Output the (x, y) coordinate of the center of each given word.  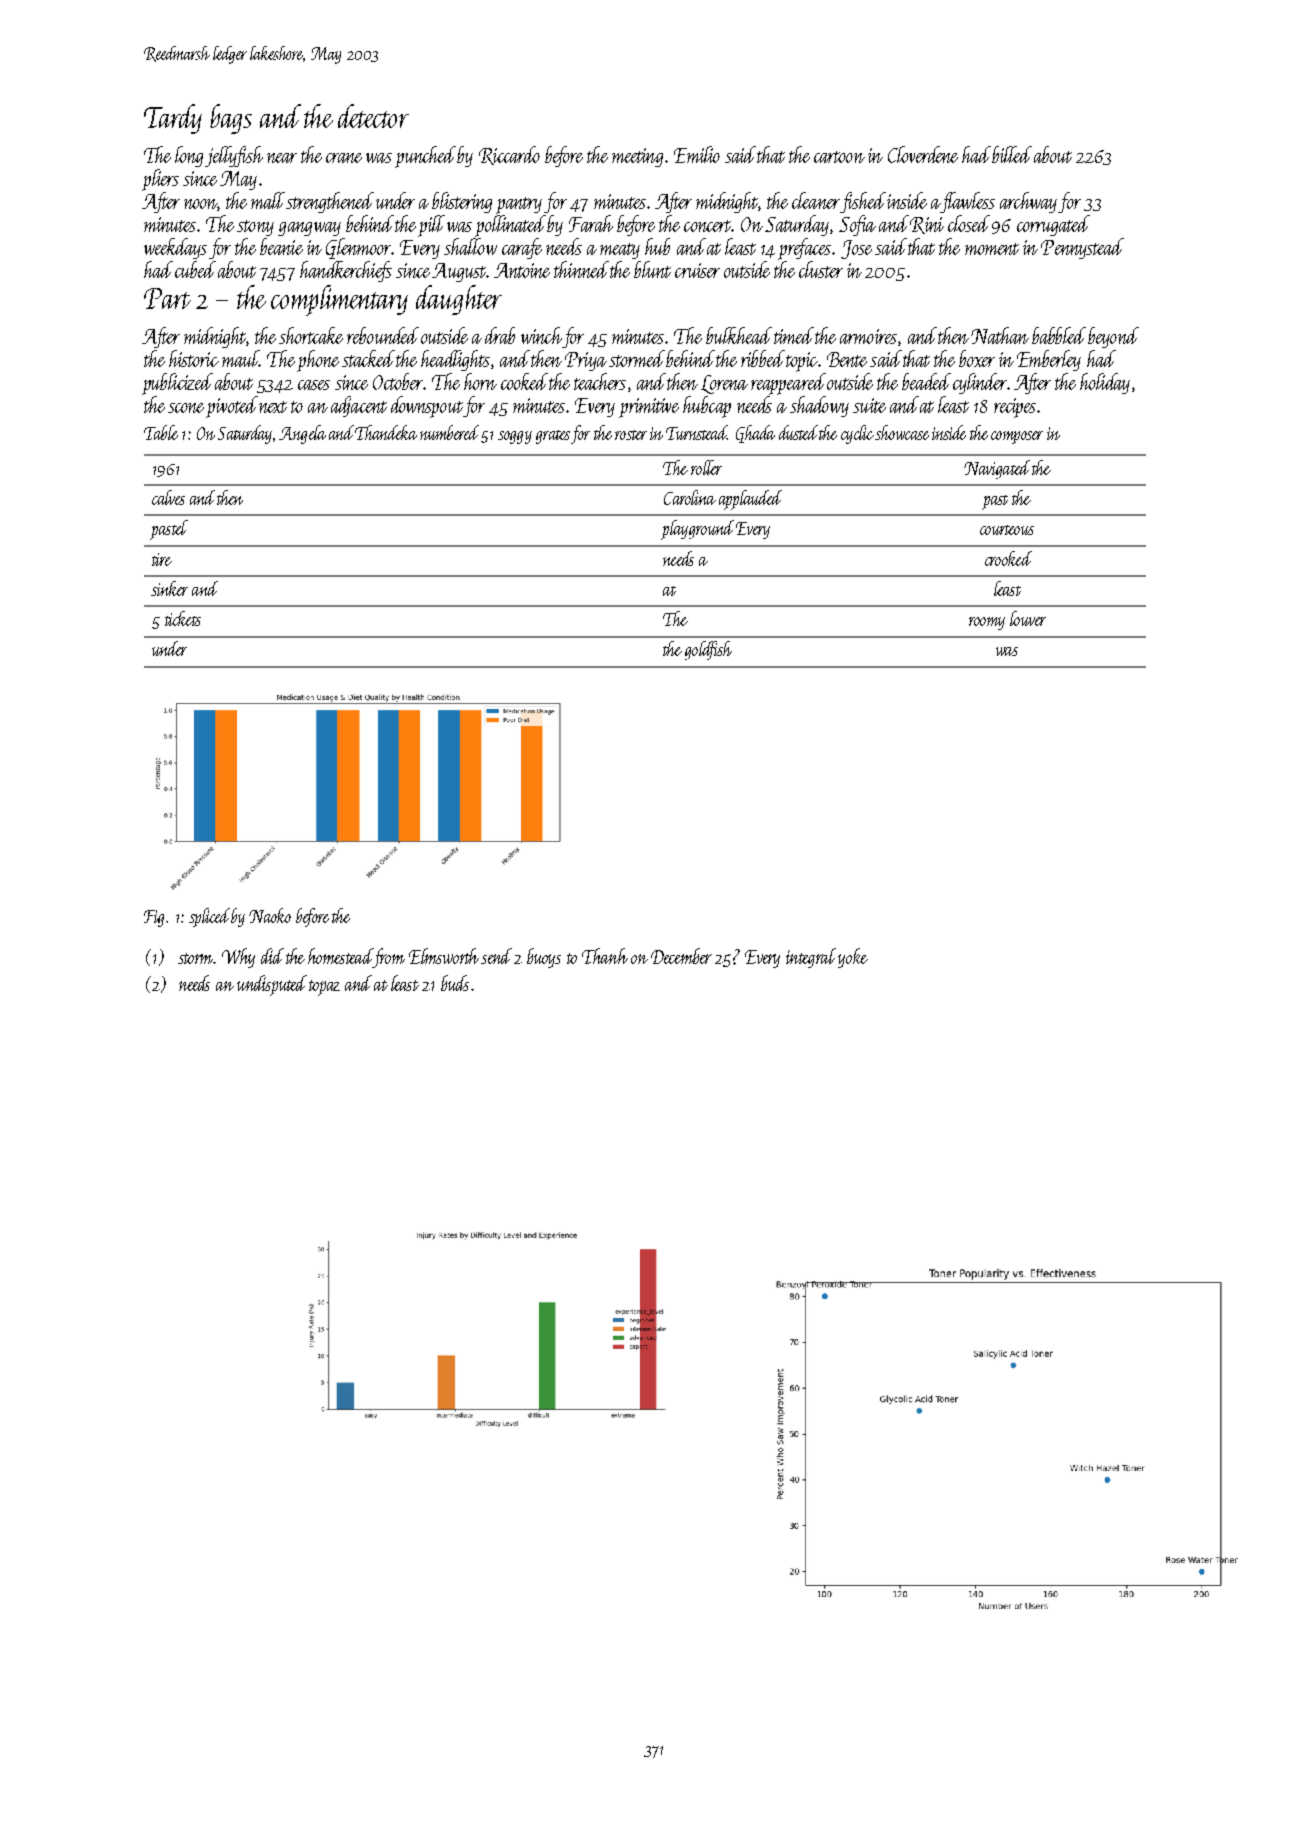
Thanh (605, 956)
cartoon (839, 157)
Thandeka (386, 432)
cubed (195, 269)
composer (1017, 437)
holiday (1105, 383)
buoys (544, 958)
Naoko (270, 915)
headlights (455, 360)
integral (811, 958)
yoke (853, 958)
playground (697, 530)
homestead (341, 956)
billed (1012, 154)
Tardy (173, 119)
